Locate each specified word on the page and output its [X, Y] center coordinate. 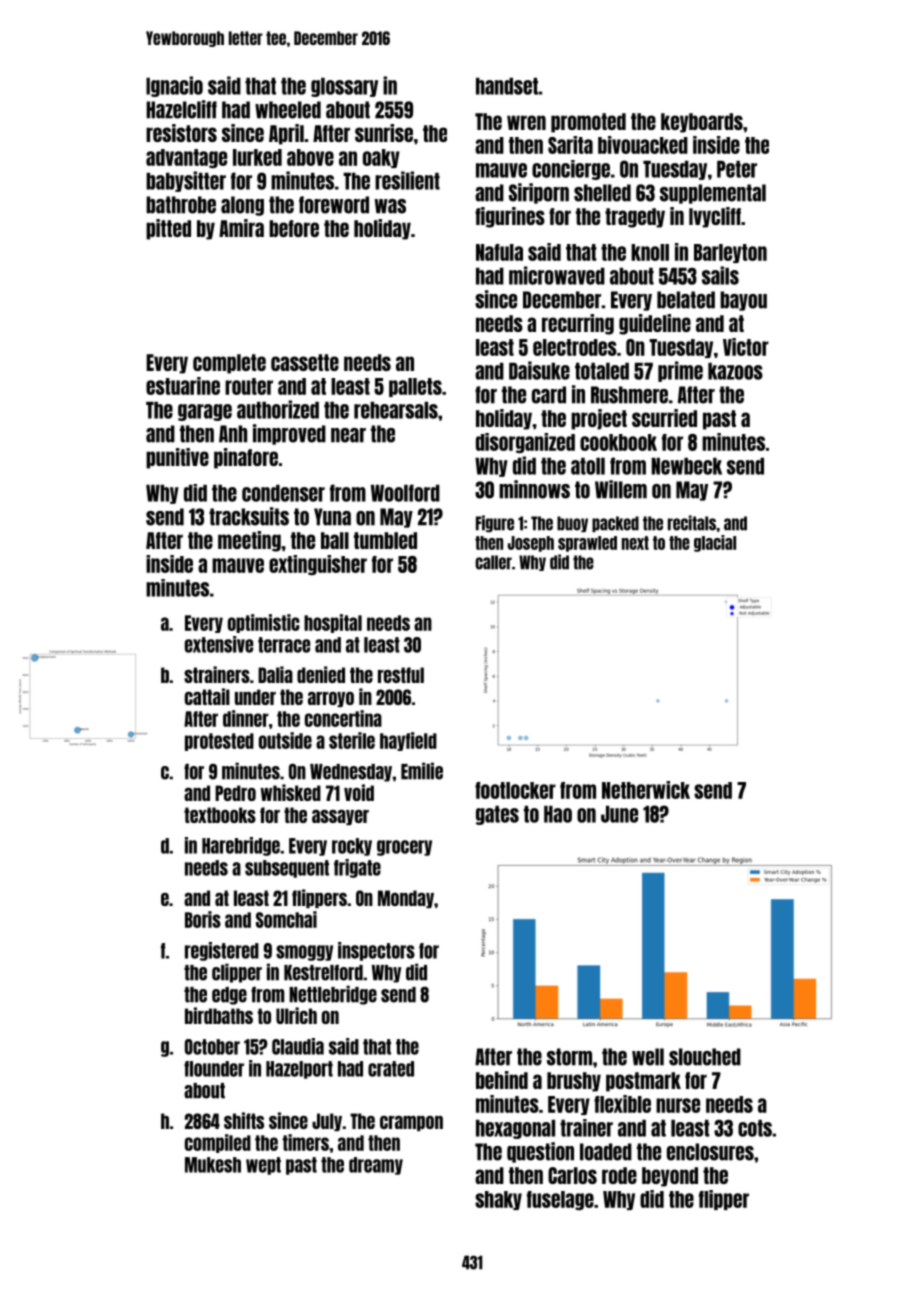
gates [497, 815]
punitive [177, 458]
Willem [621, 489]
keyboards [702, 123]
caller [493, 562]
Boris [203, 919]
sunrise [384, 133]
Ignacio [174, 86]
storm [569, 1057]
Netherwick [646, 790]
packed [615, 524]
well [648, 1057]
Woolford [405, 493]
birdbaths [219, 1015]
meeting [249, 541]
